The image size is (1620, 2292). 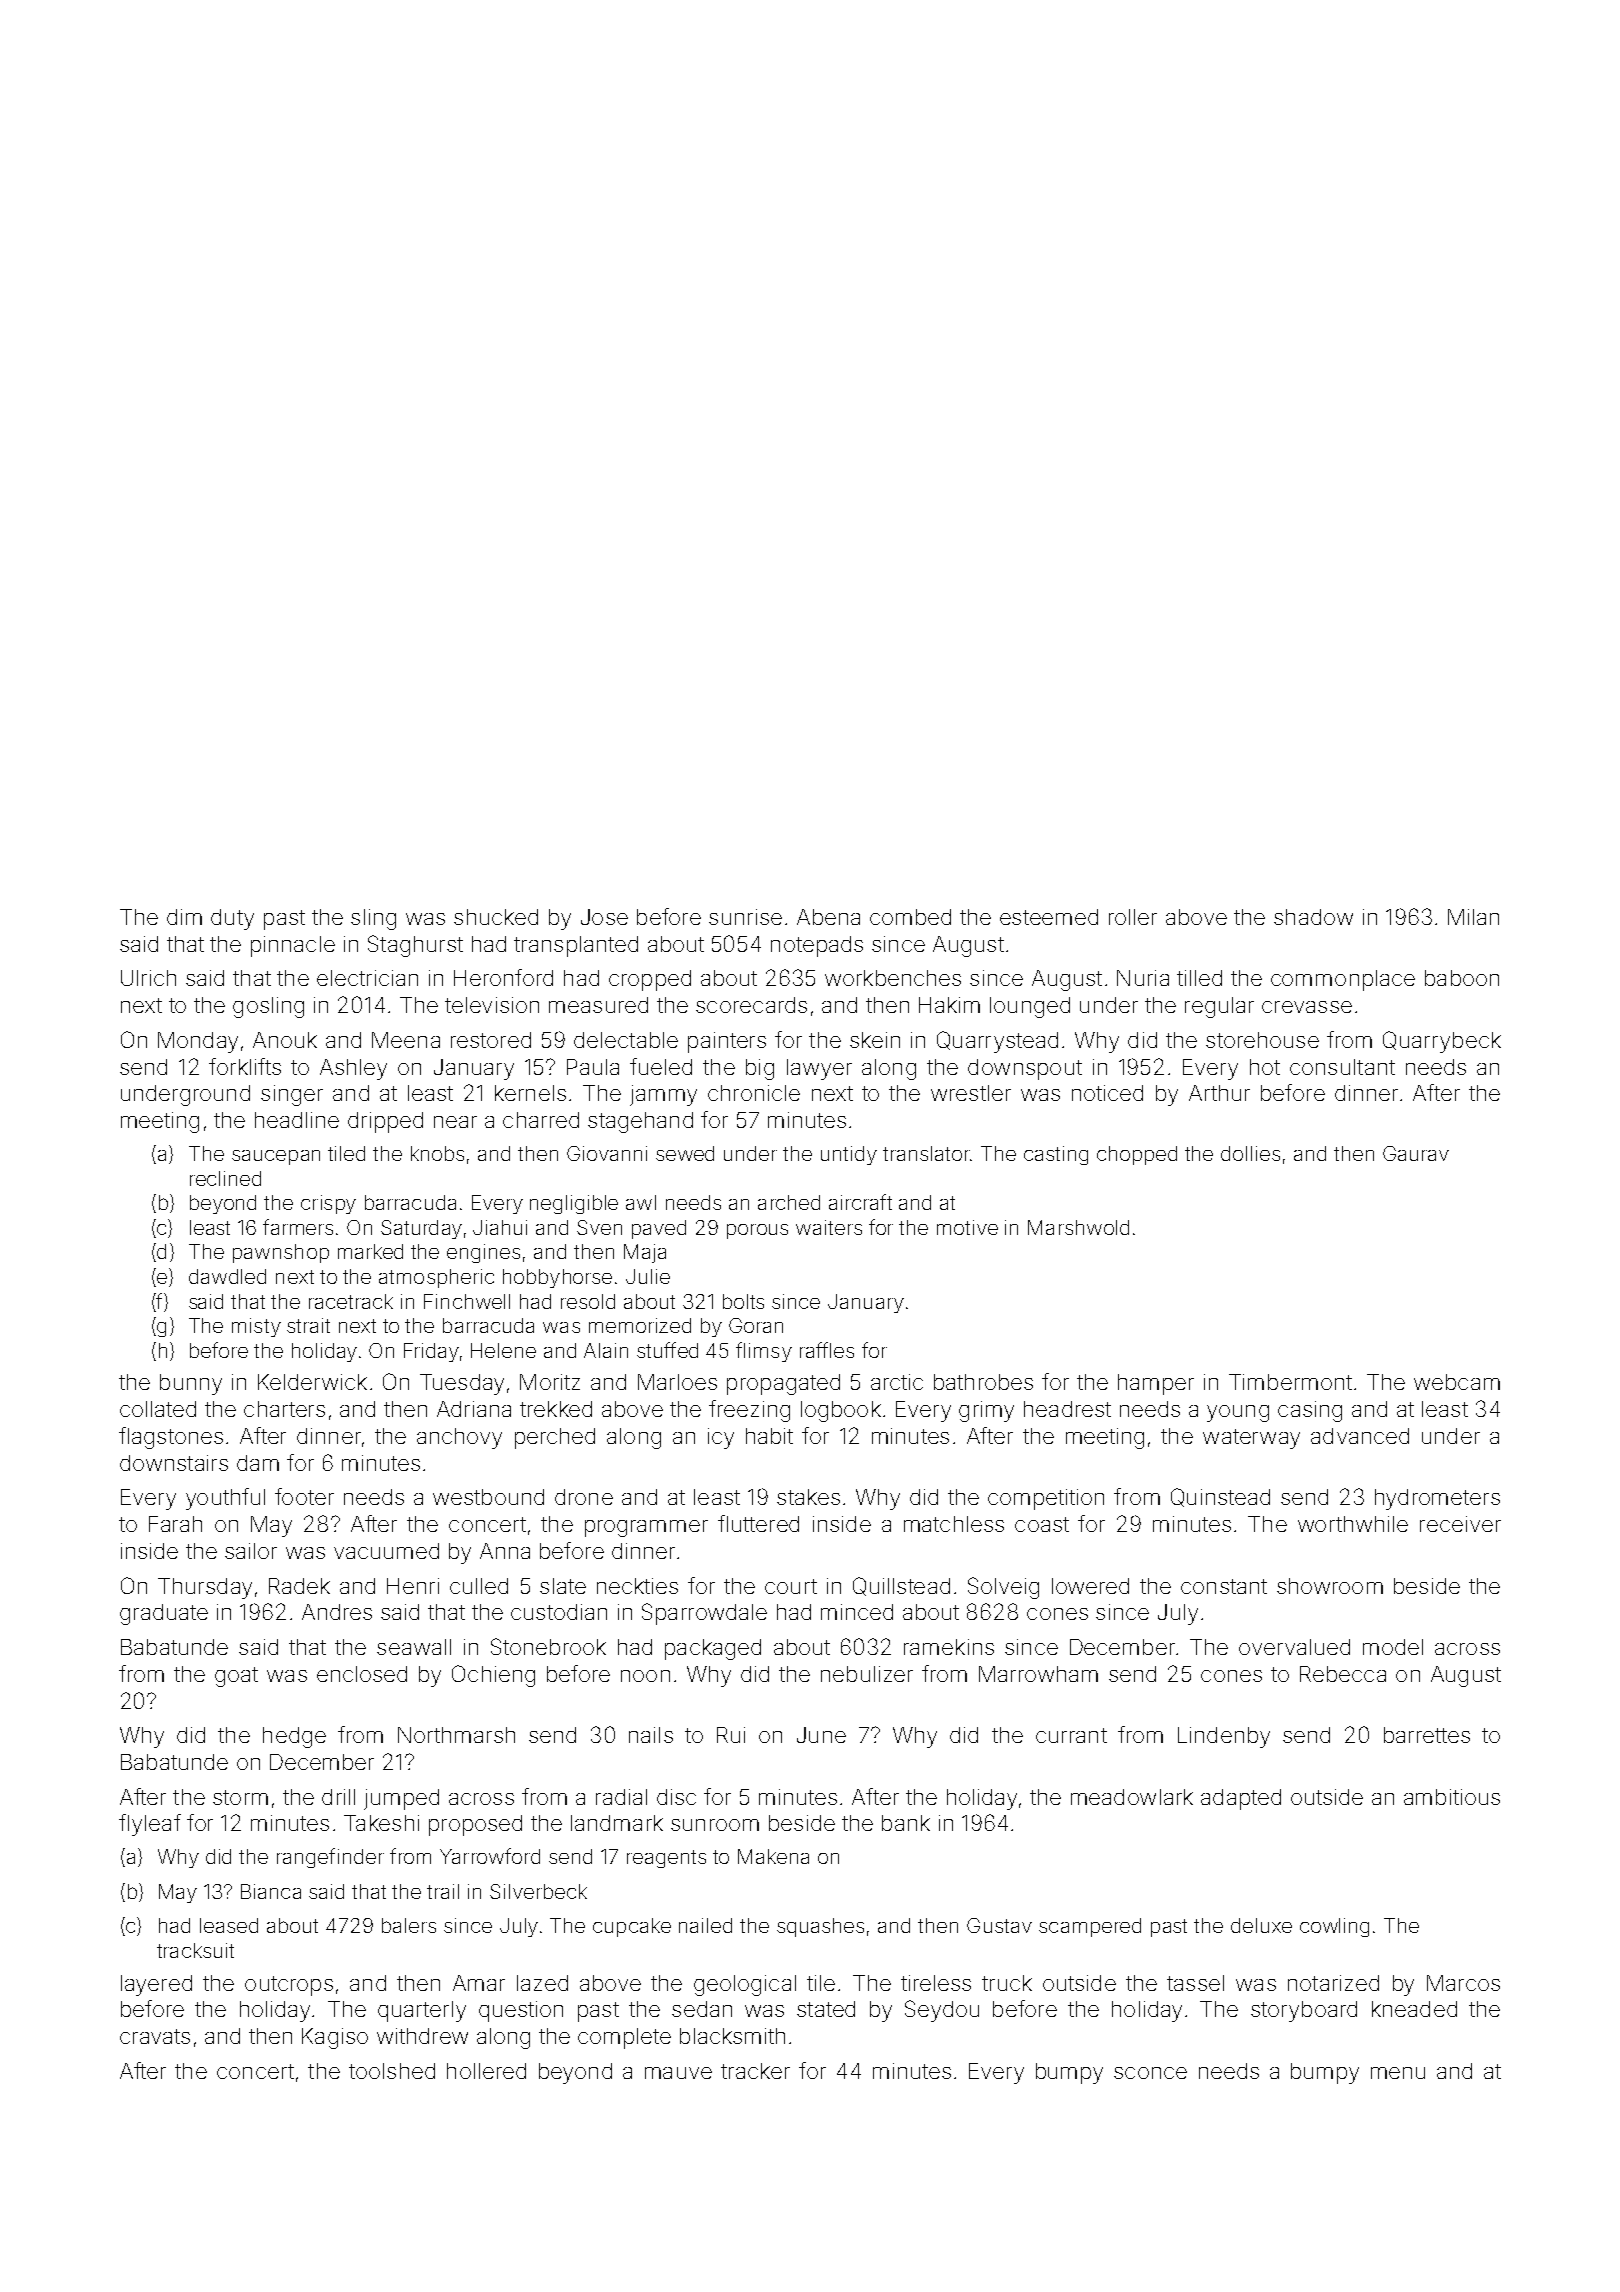 What do you see at coordinates (713, 1649) in the screenshot?
I see `packaged` at bounding box center [713, 1649].
